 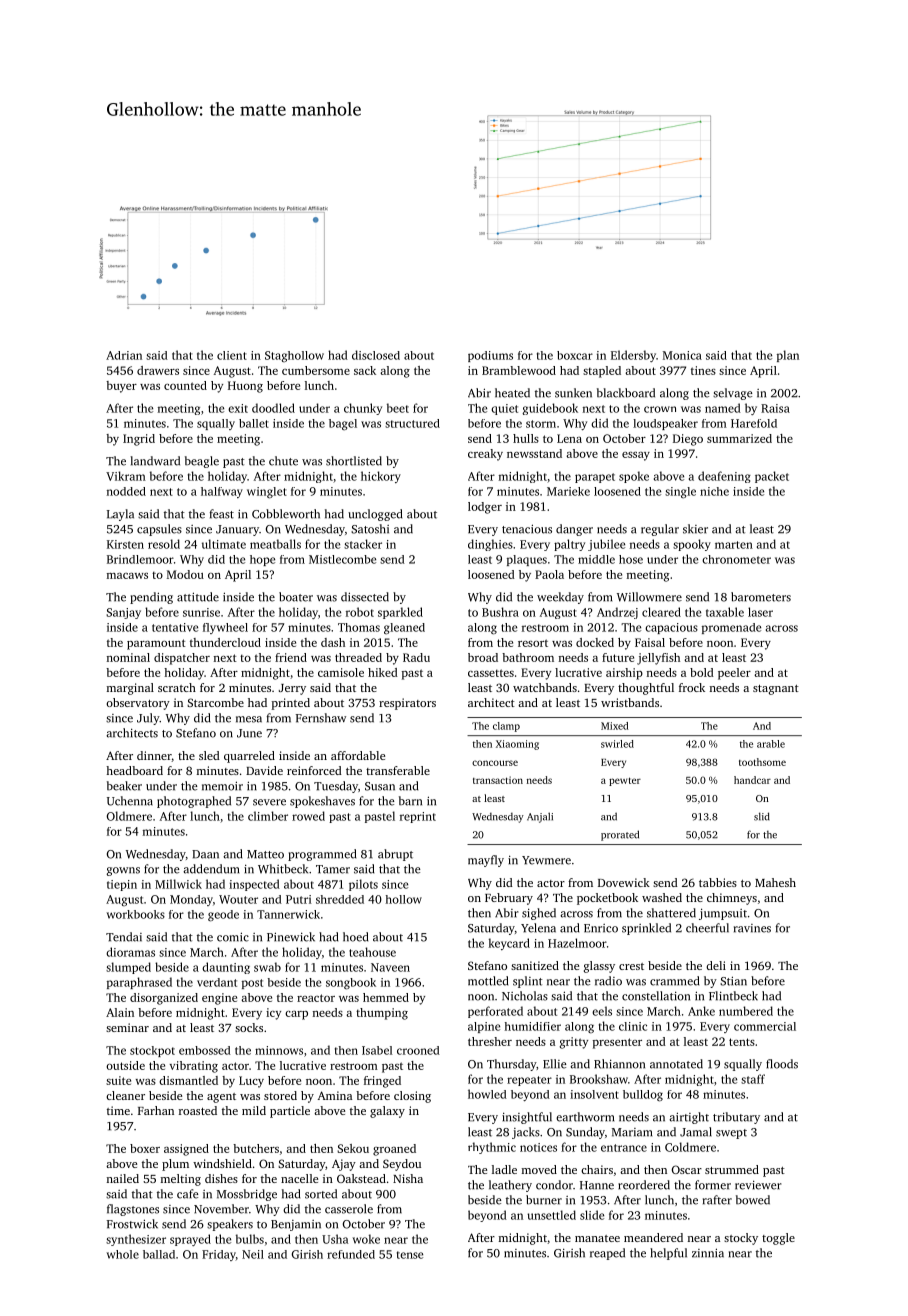 What do you see at coordinates (624, 882) in the page?
I see `Dovewick` at bounding box center [624, 882].
